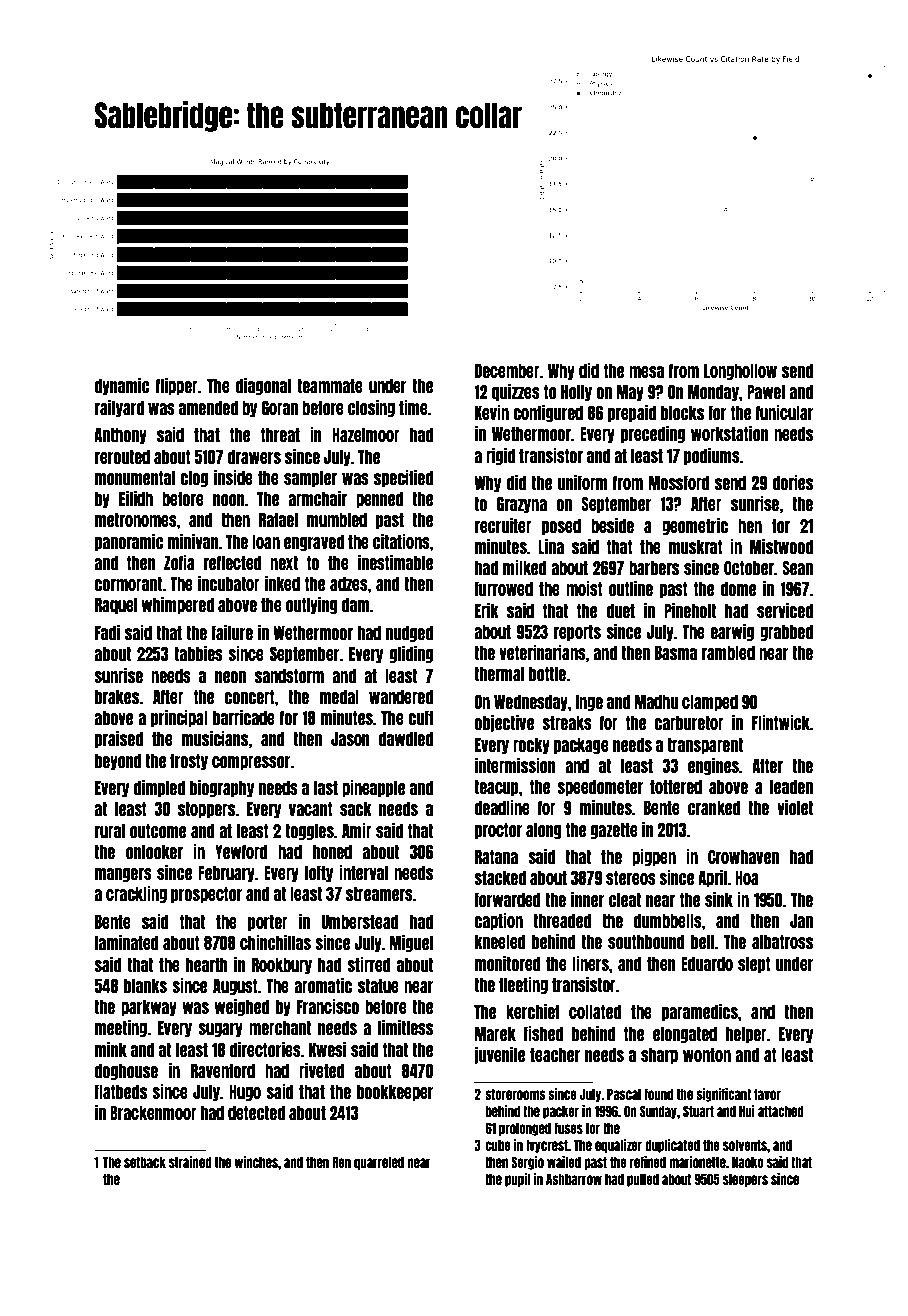 The width and height of the screenshot is (908, 1316). What do you see at coordinates (145, 1162) in the screenshot?
I see `setback` at bounding box center [145, 1162].
